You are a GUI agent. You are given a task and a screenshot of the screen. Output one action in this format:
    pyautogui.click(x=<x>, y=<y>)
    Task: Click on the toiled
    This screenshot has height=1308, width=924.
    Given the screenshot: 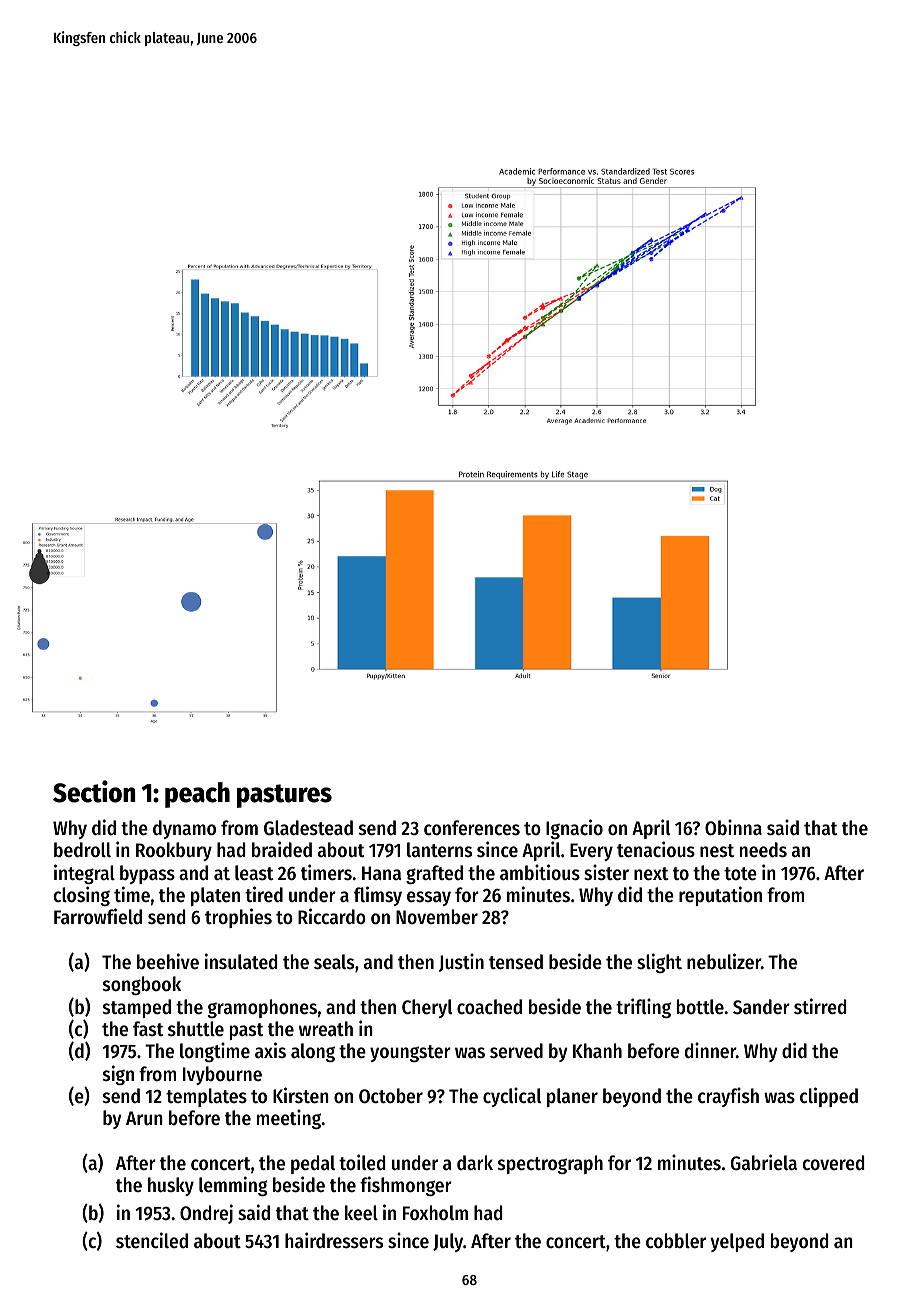 What is the action you would take?
    pyautogui.click(x=362, y=1162)
